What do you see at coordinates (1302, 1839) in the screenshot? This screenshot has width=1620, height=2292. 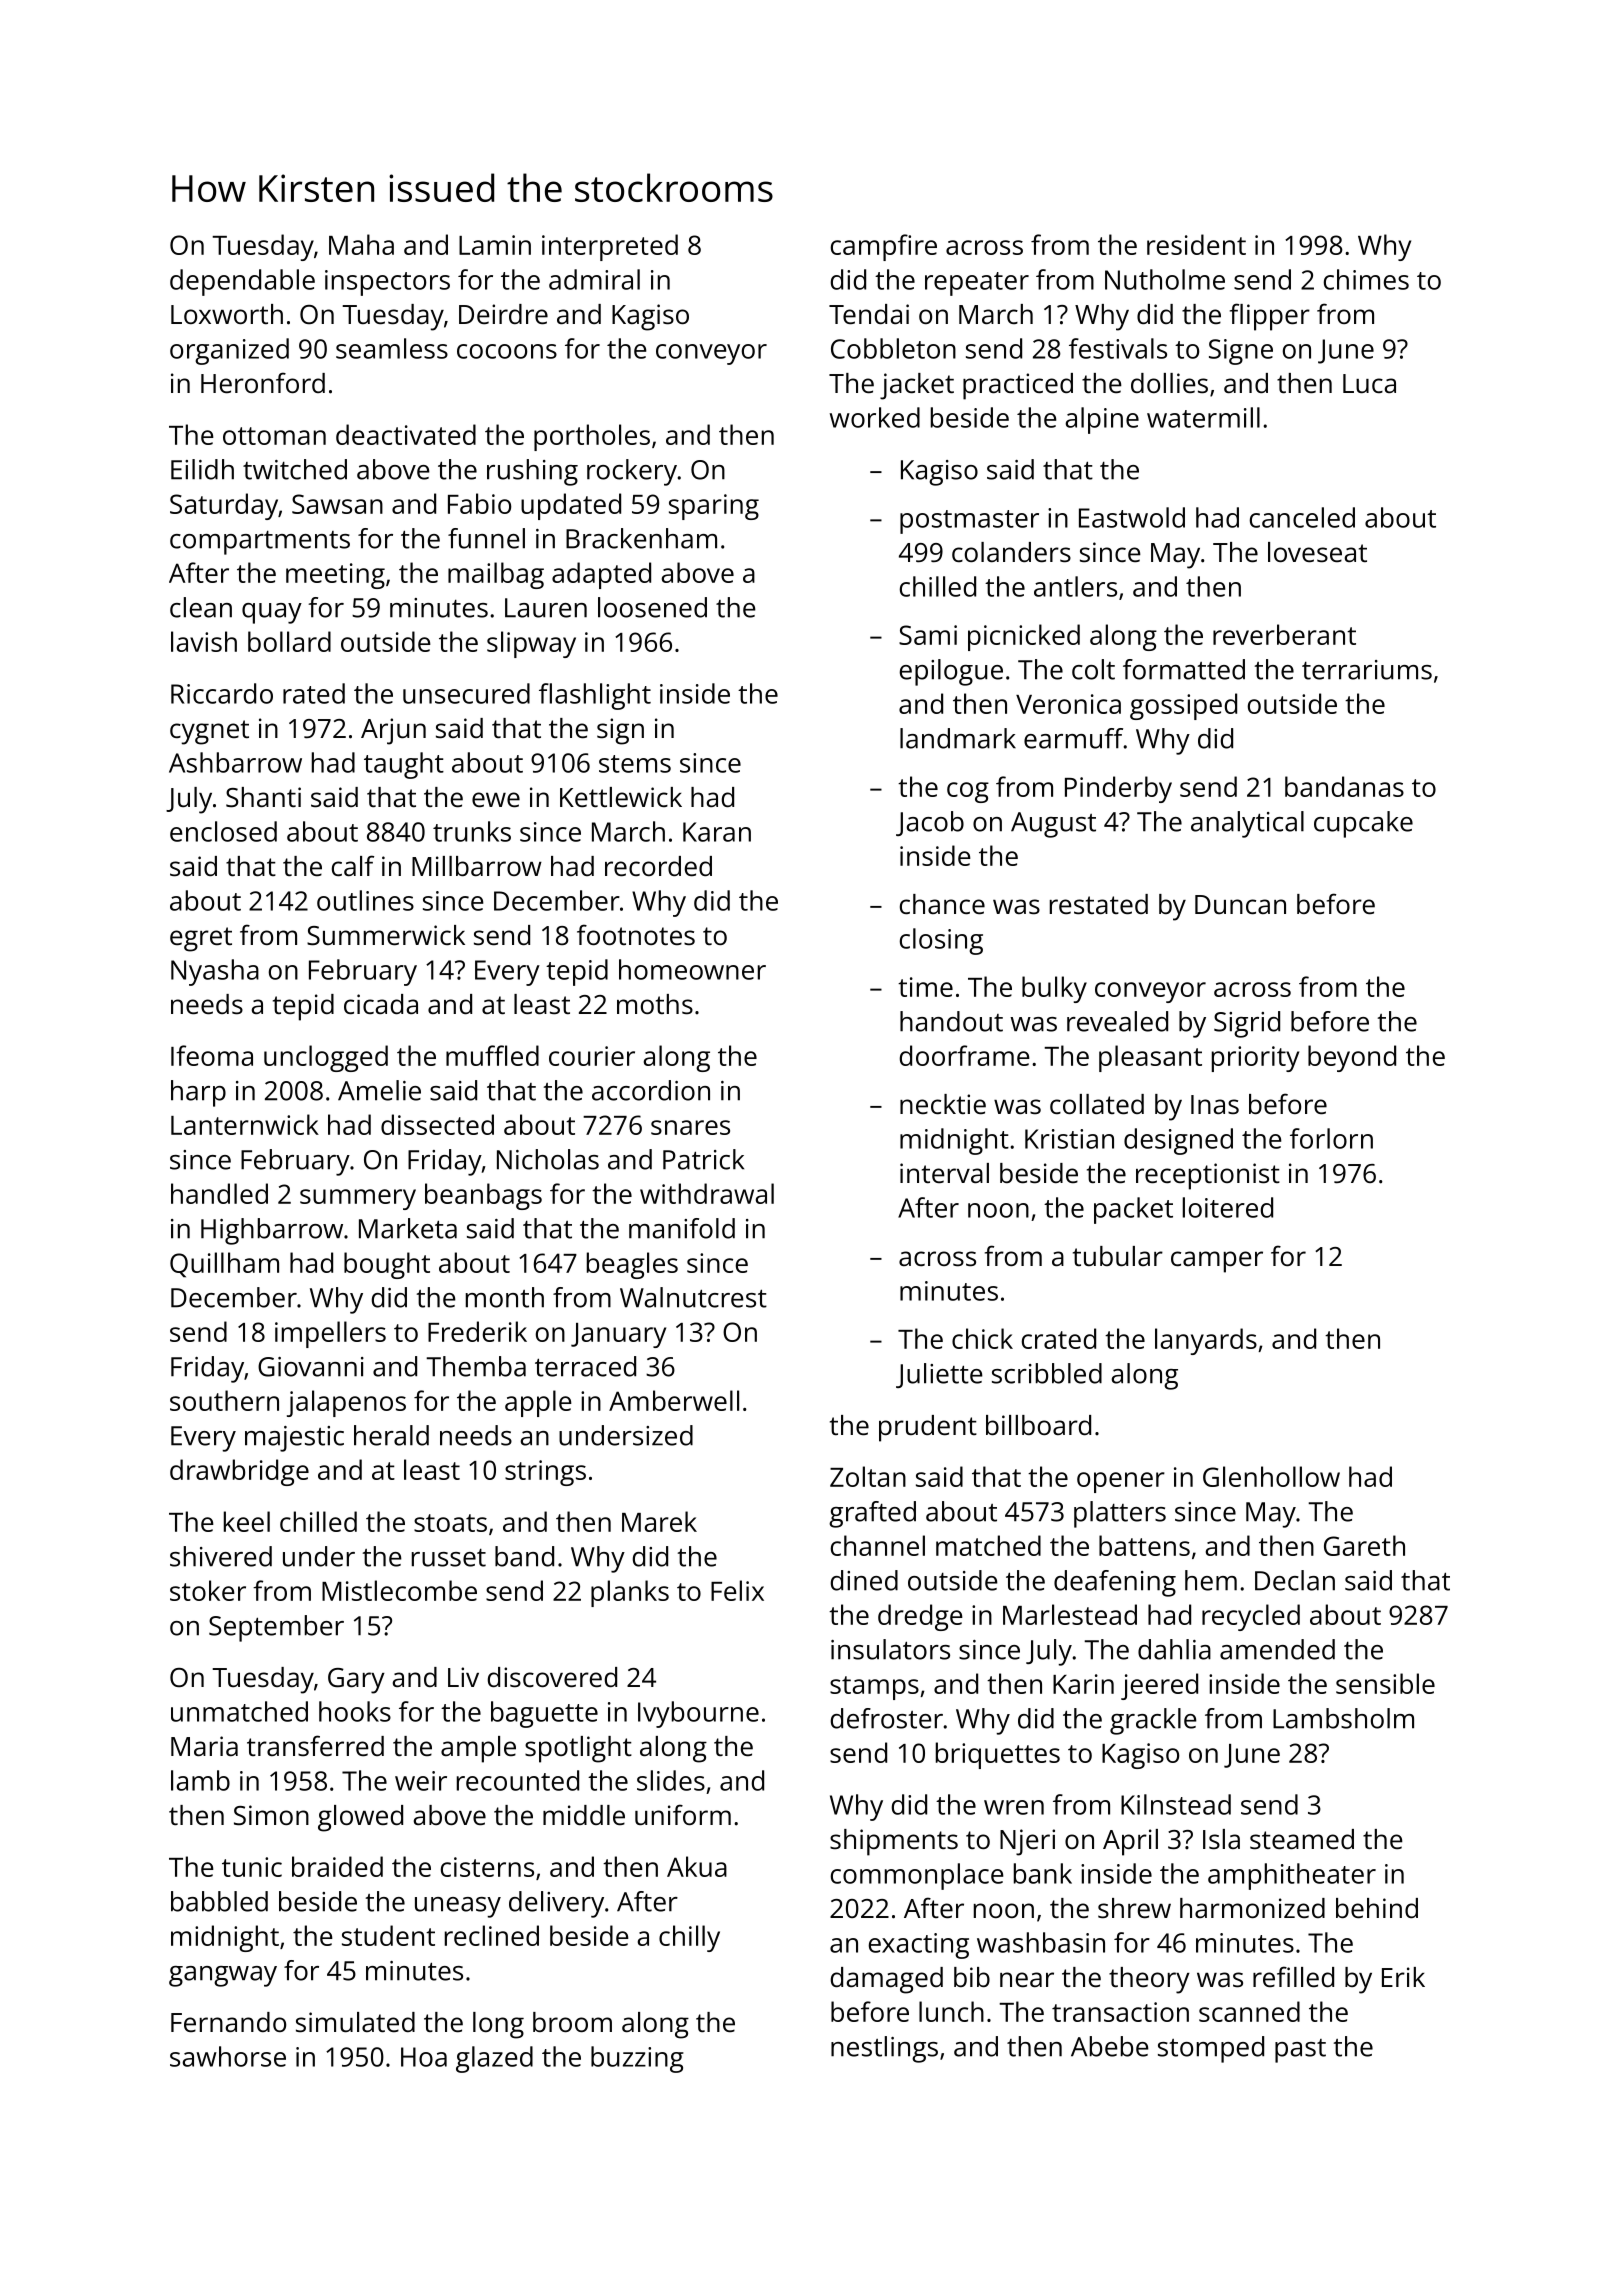 I see `steamed` at bounding box center [1302, 1839].
